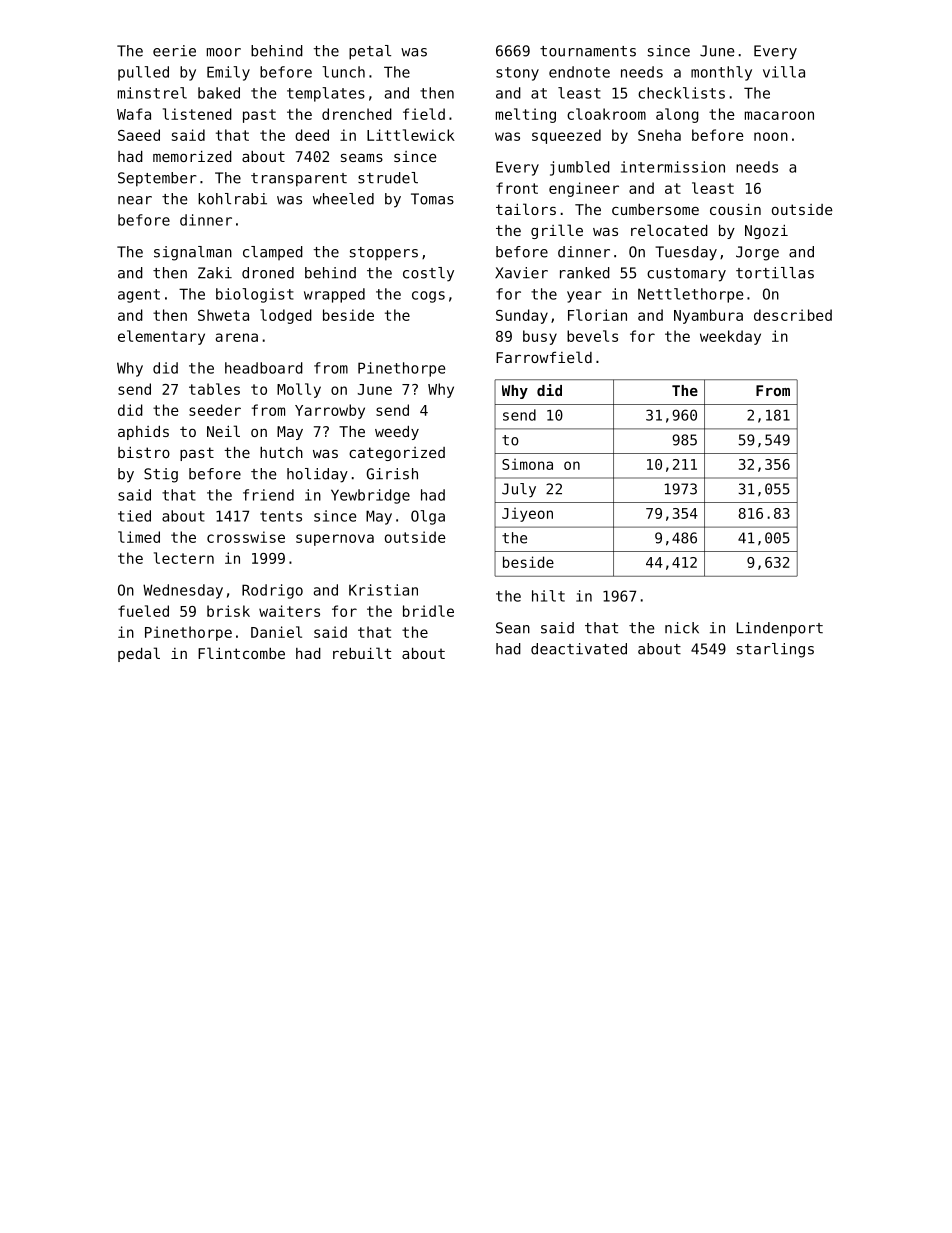 Image resolution: width=952 pixels, height=1233 pixels. I want to click on deactivated, so click(579, 649).
